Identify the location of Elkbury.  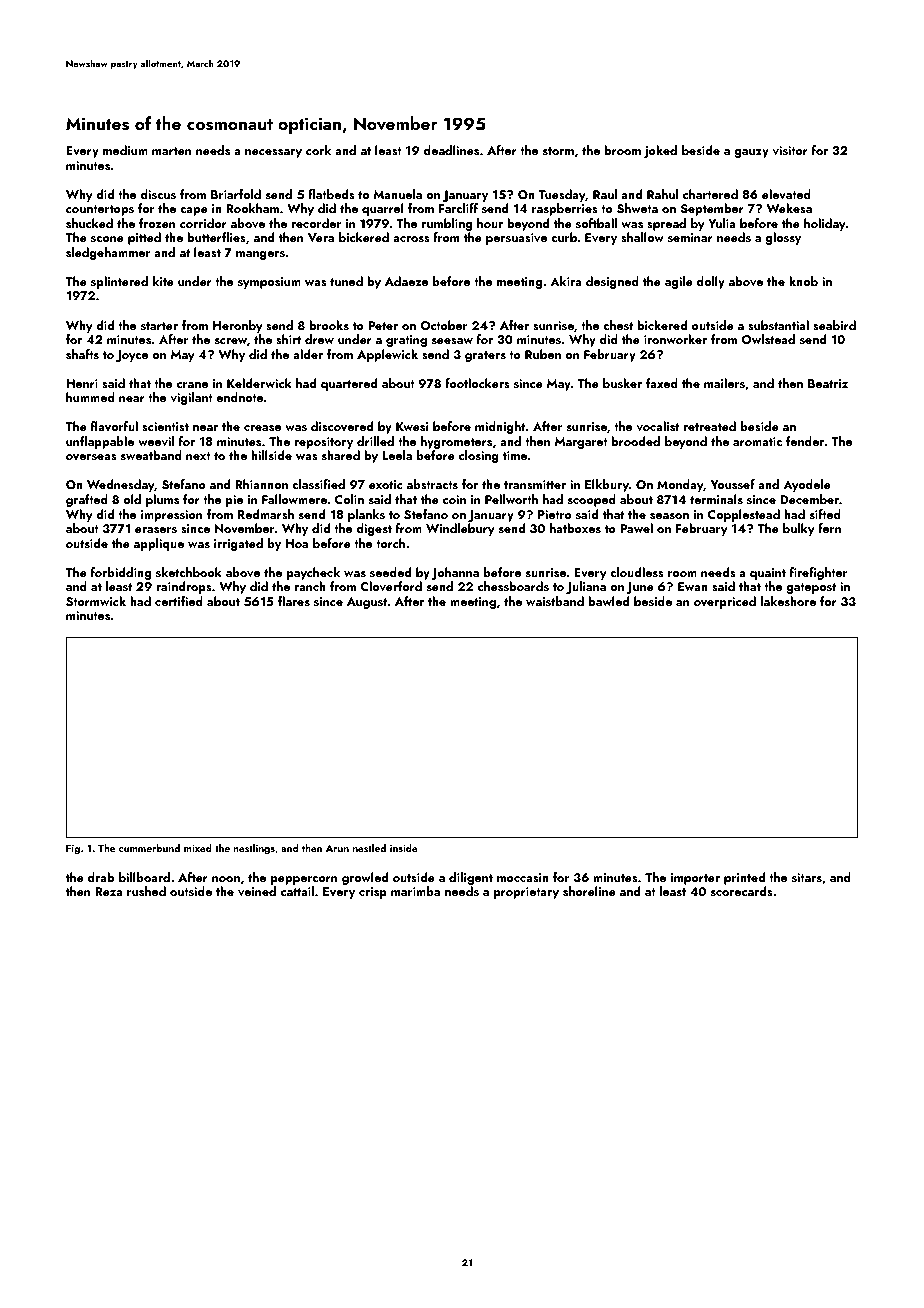
(607, 485).
